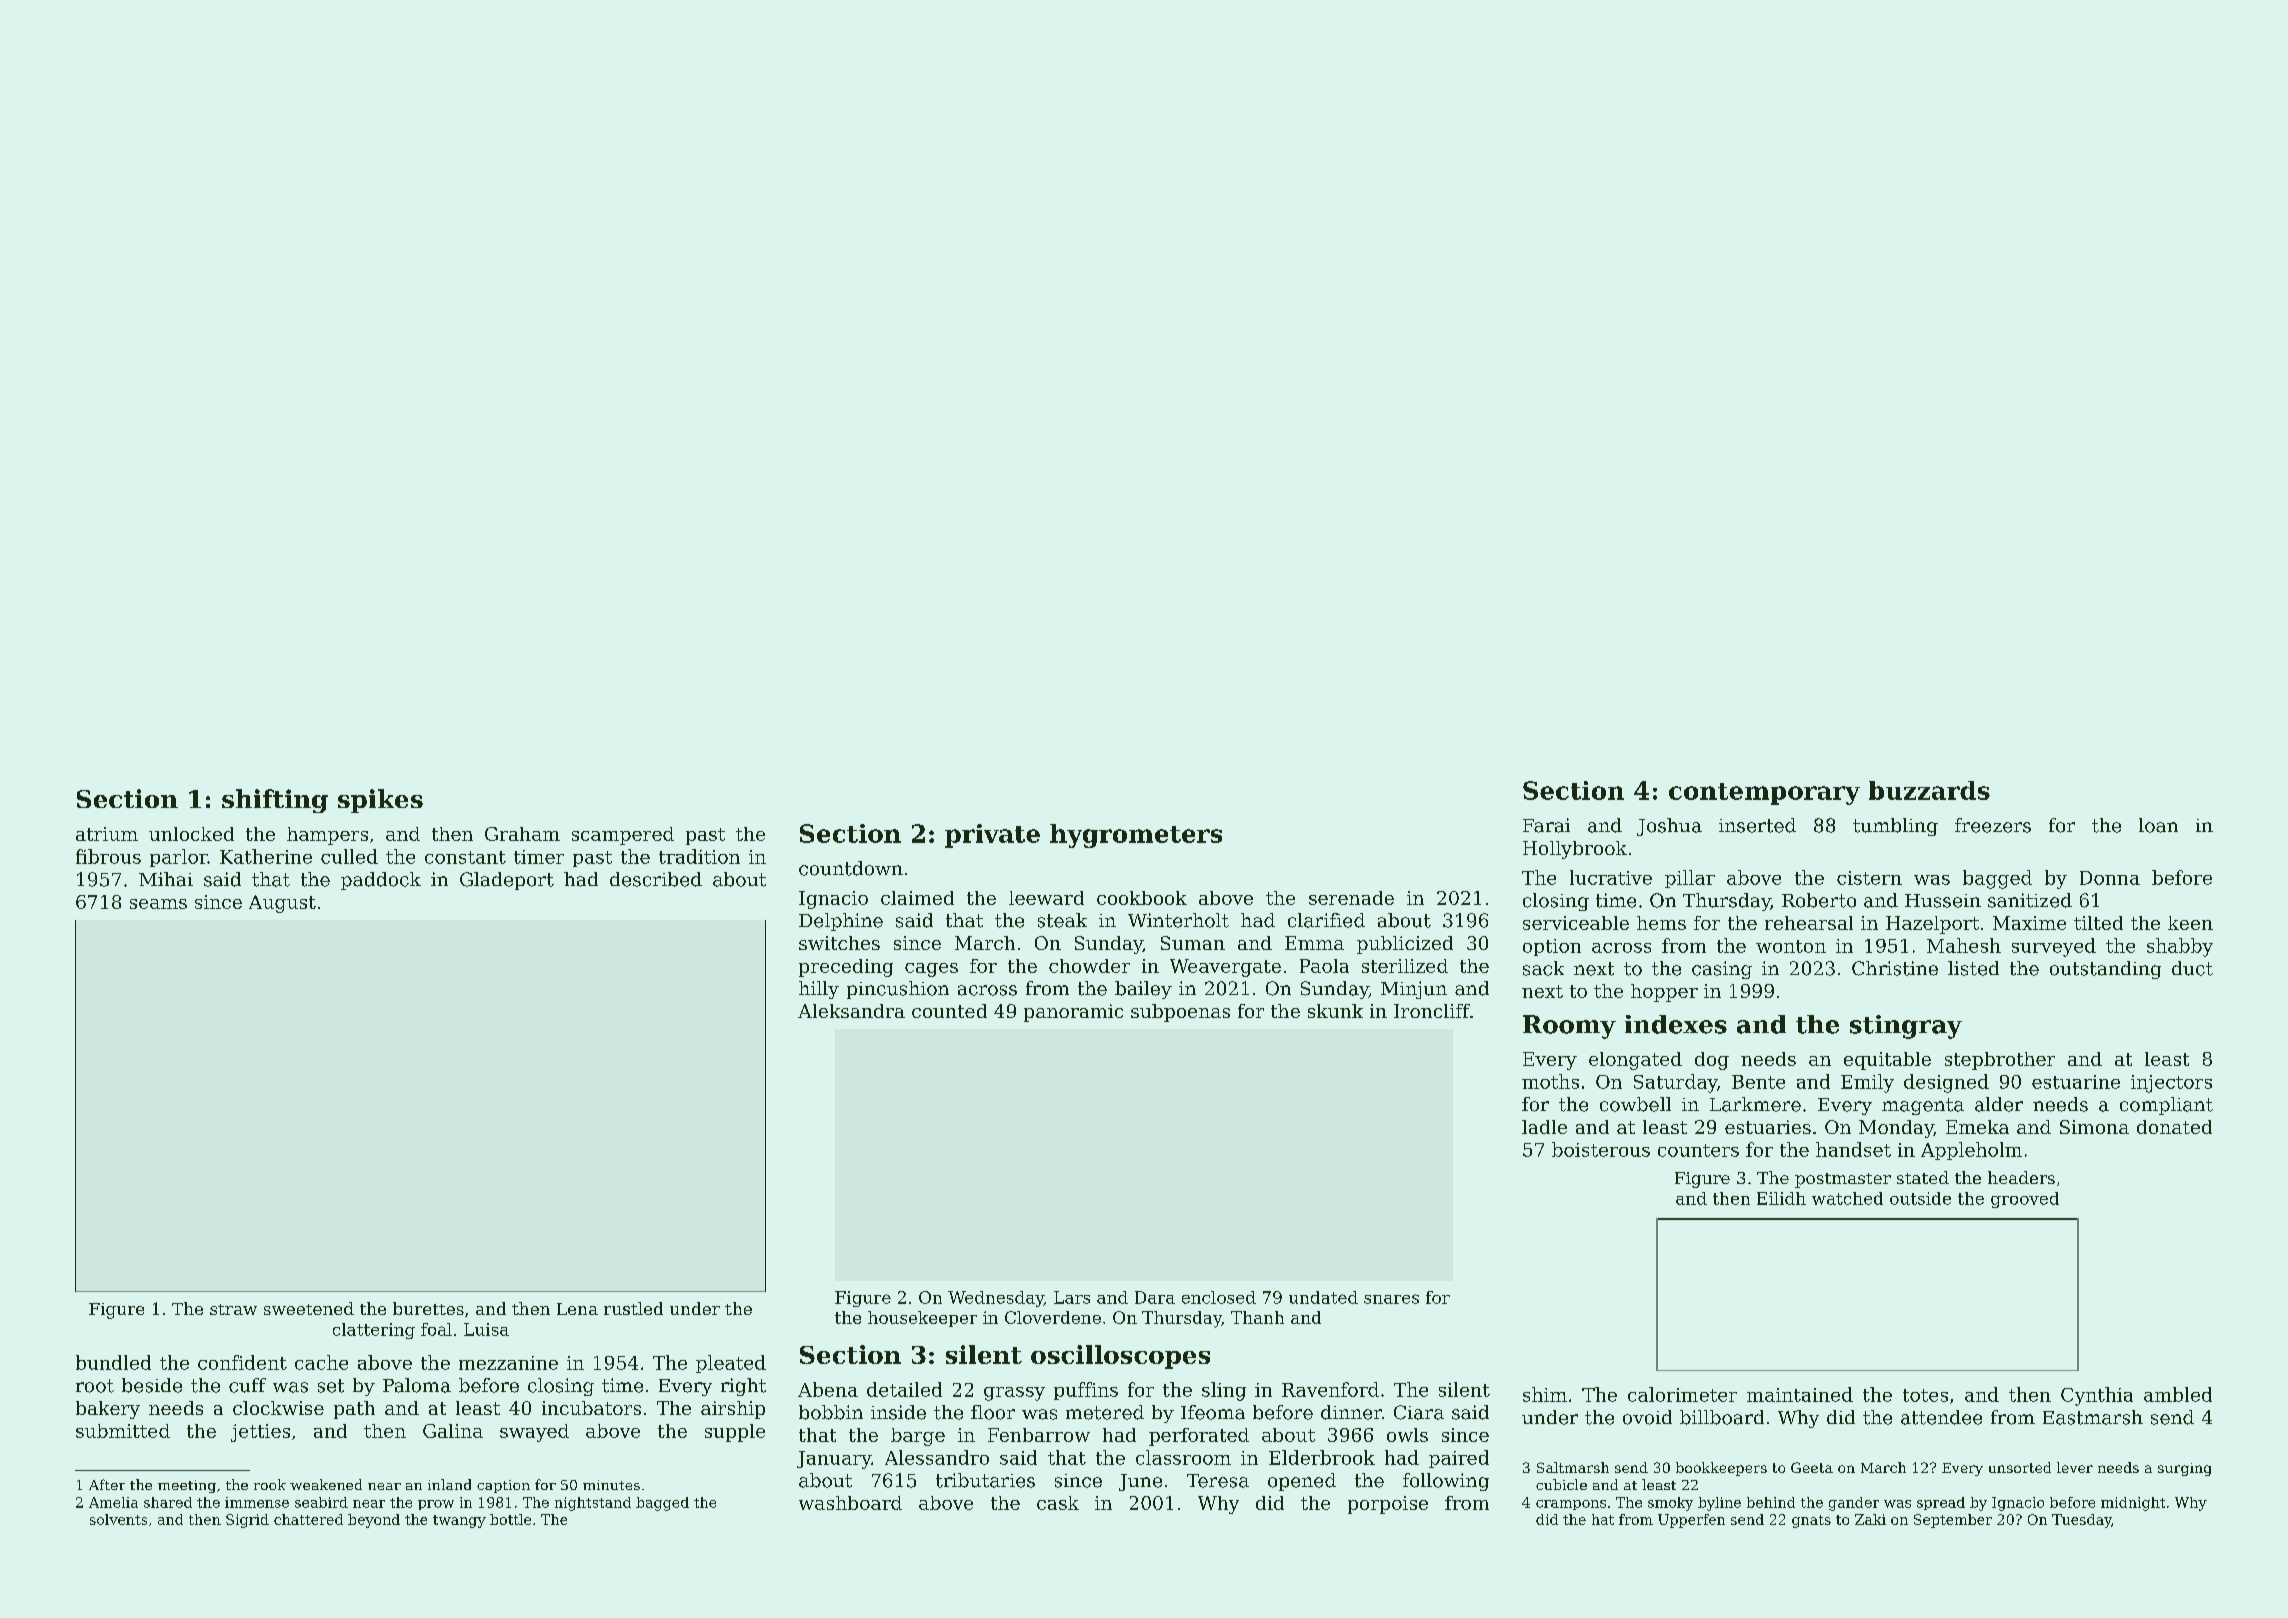 Image resolution: width=2288 pixels, height=1618 pixels. What do you see at coordinates (623, 836) in the image?
I see `scampered` at bounding box center [623, 836].
